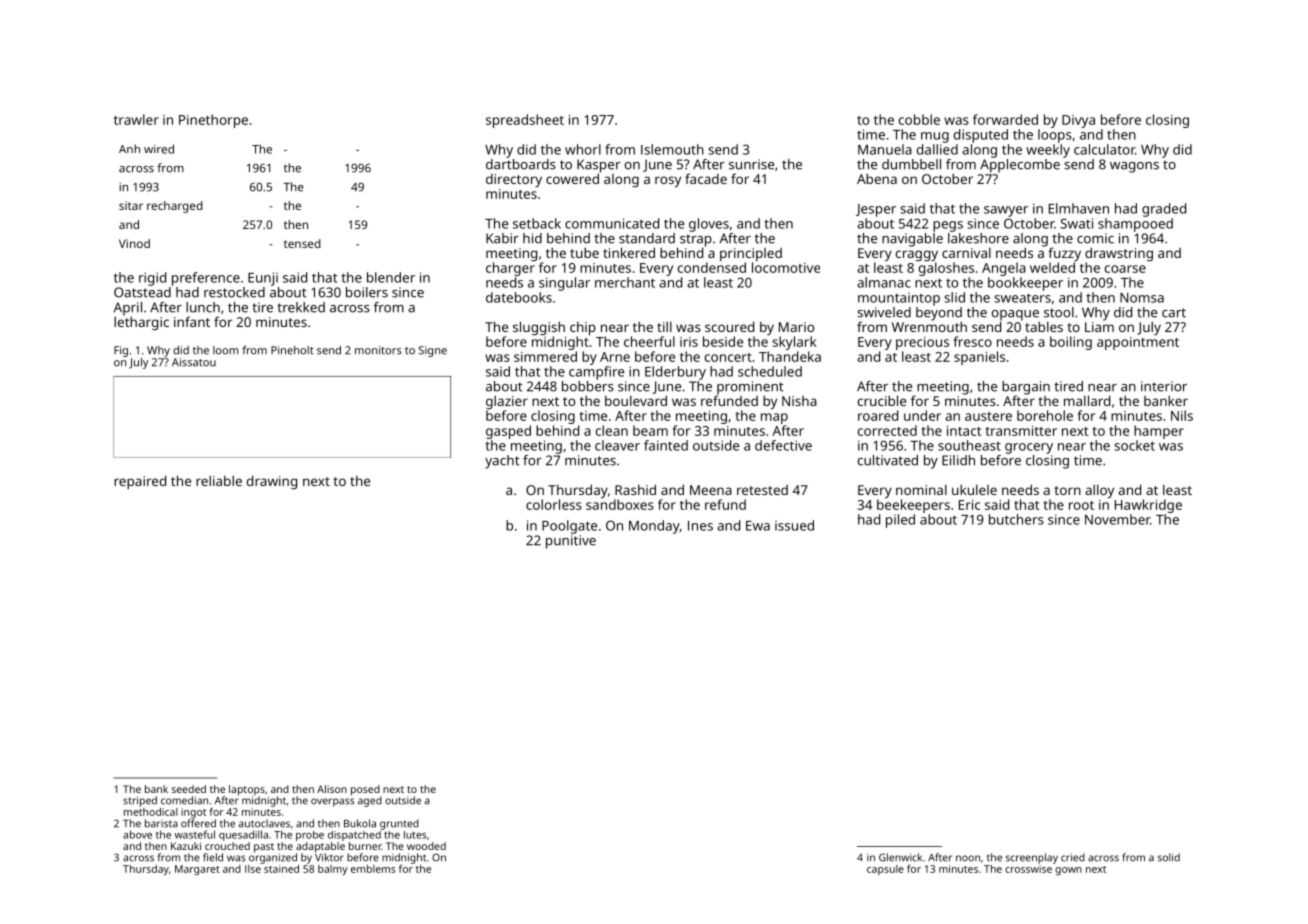  I want to click on Kabir, so click(502, 238).
